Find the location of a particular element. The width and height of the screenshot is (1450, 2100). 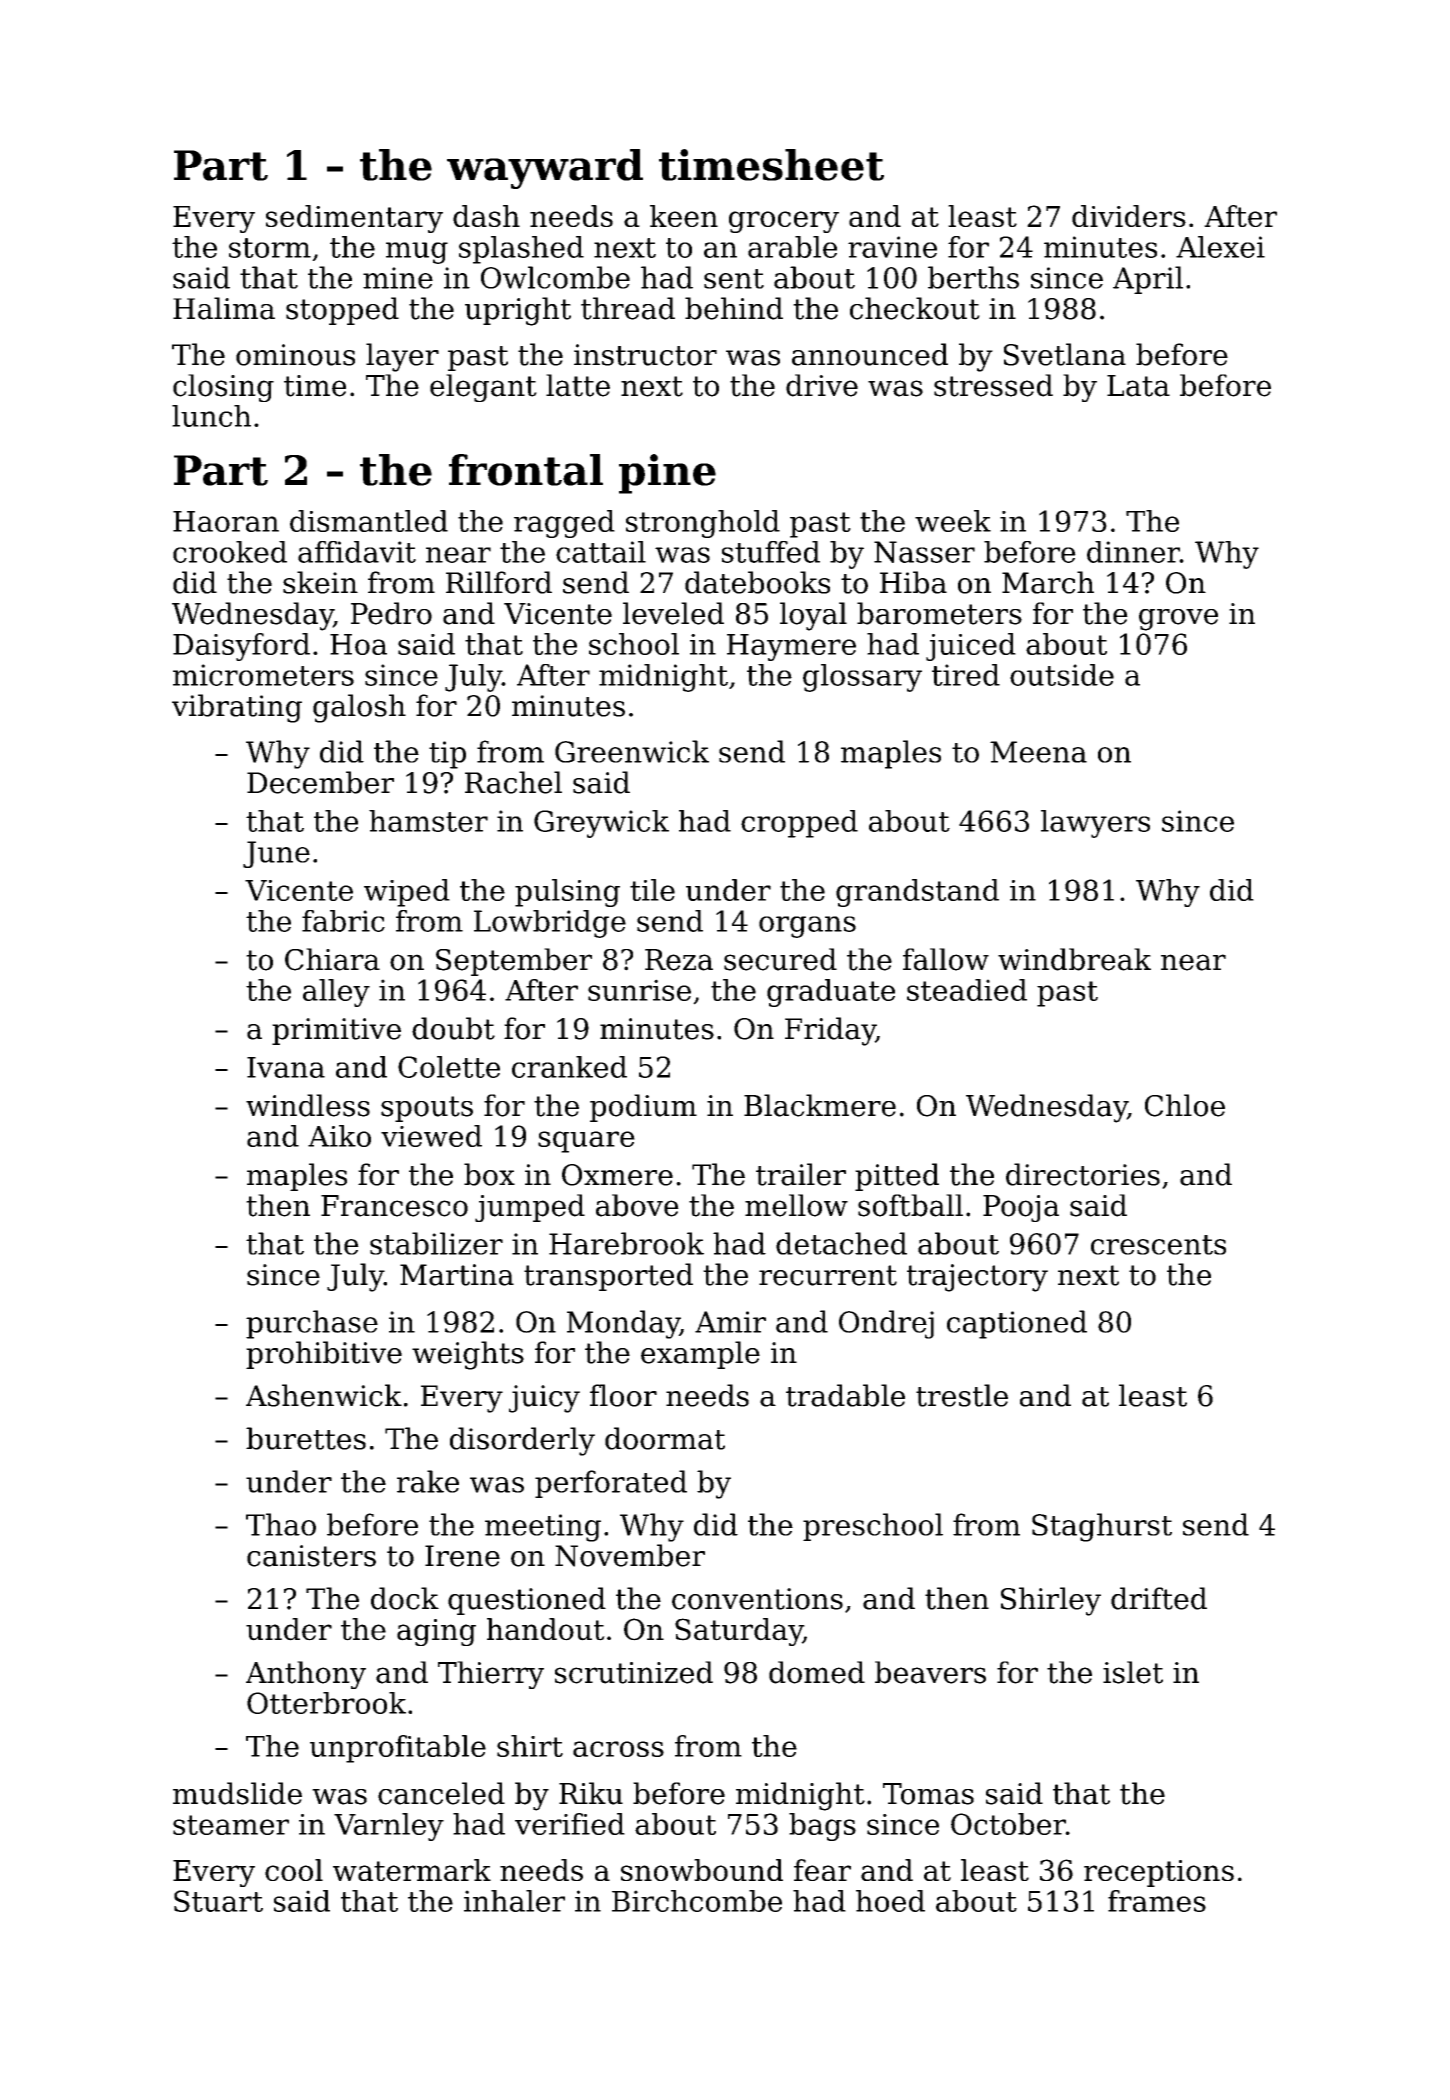

canceled is located at coordinates (441, 1793).
